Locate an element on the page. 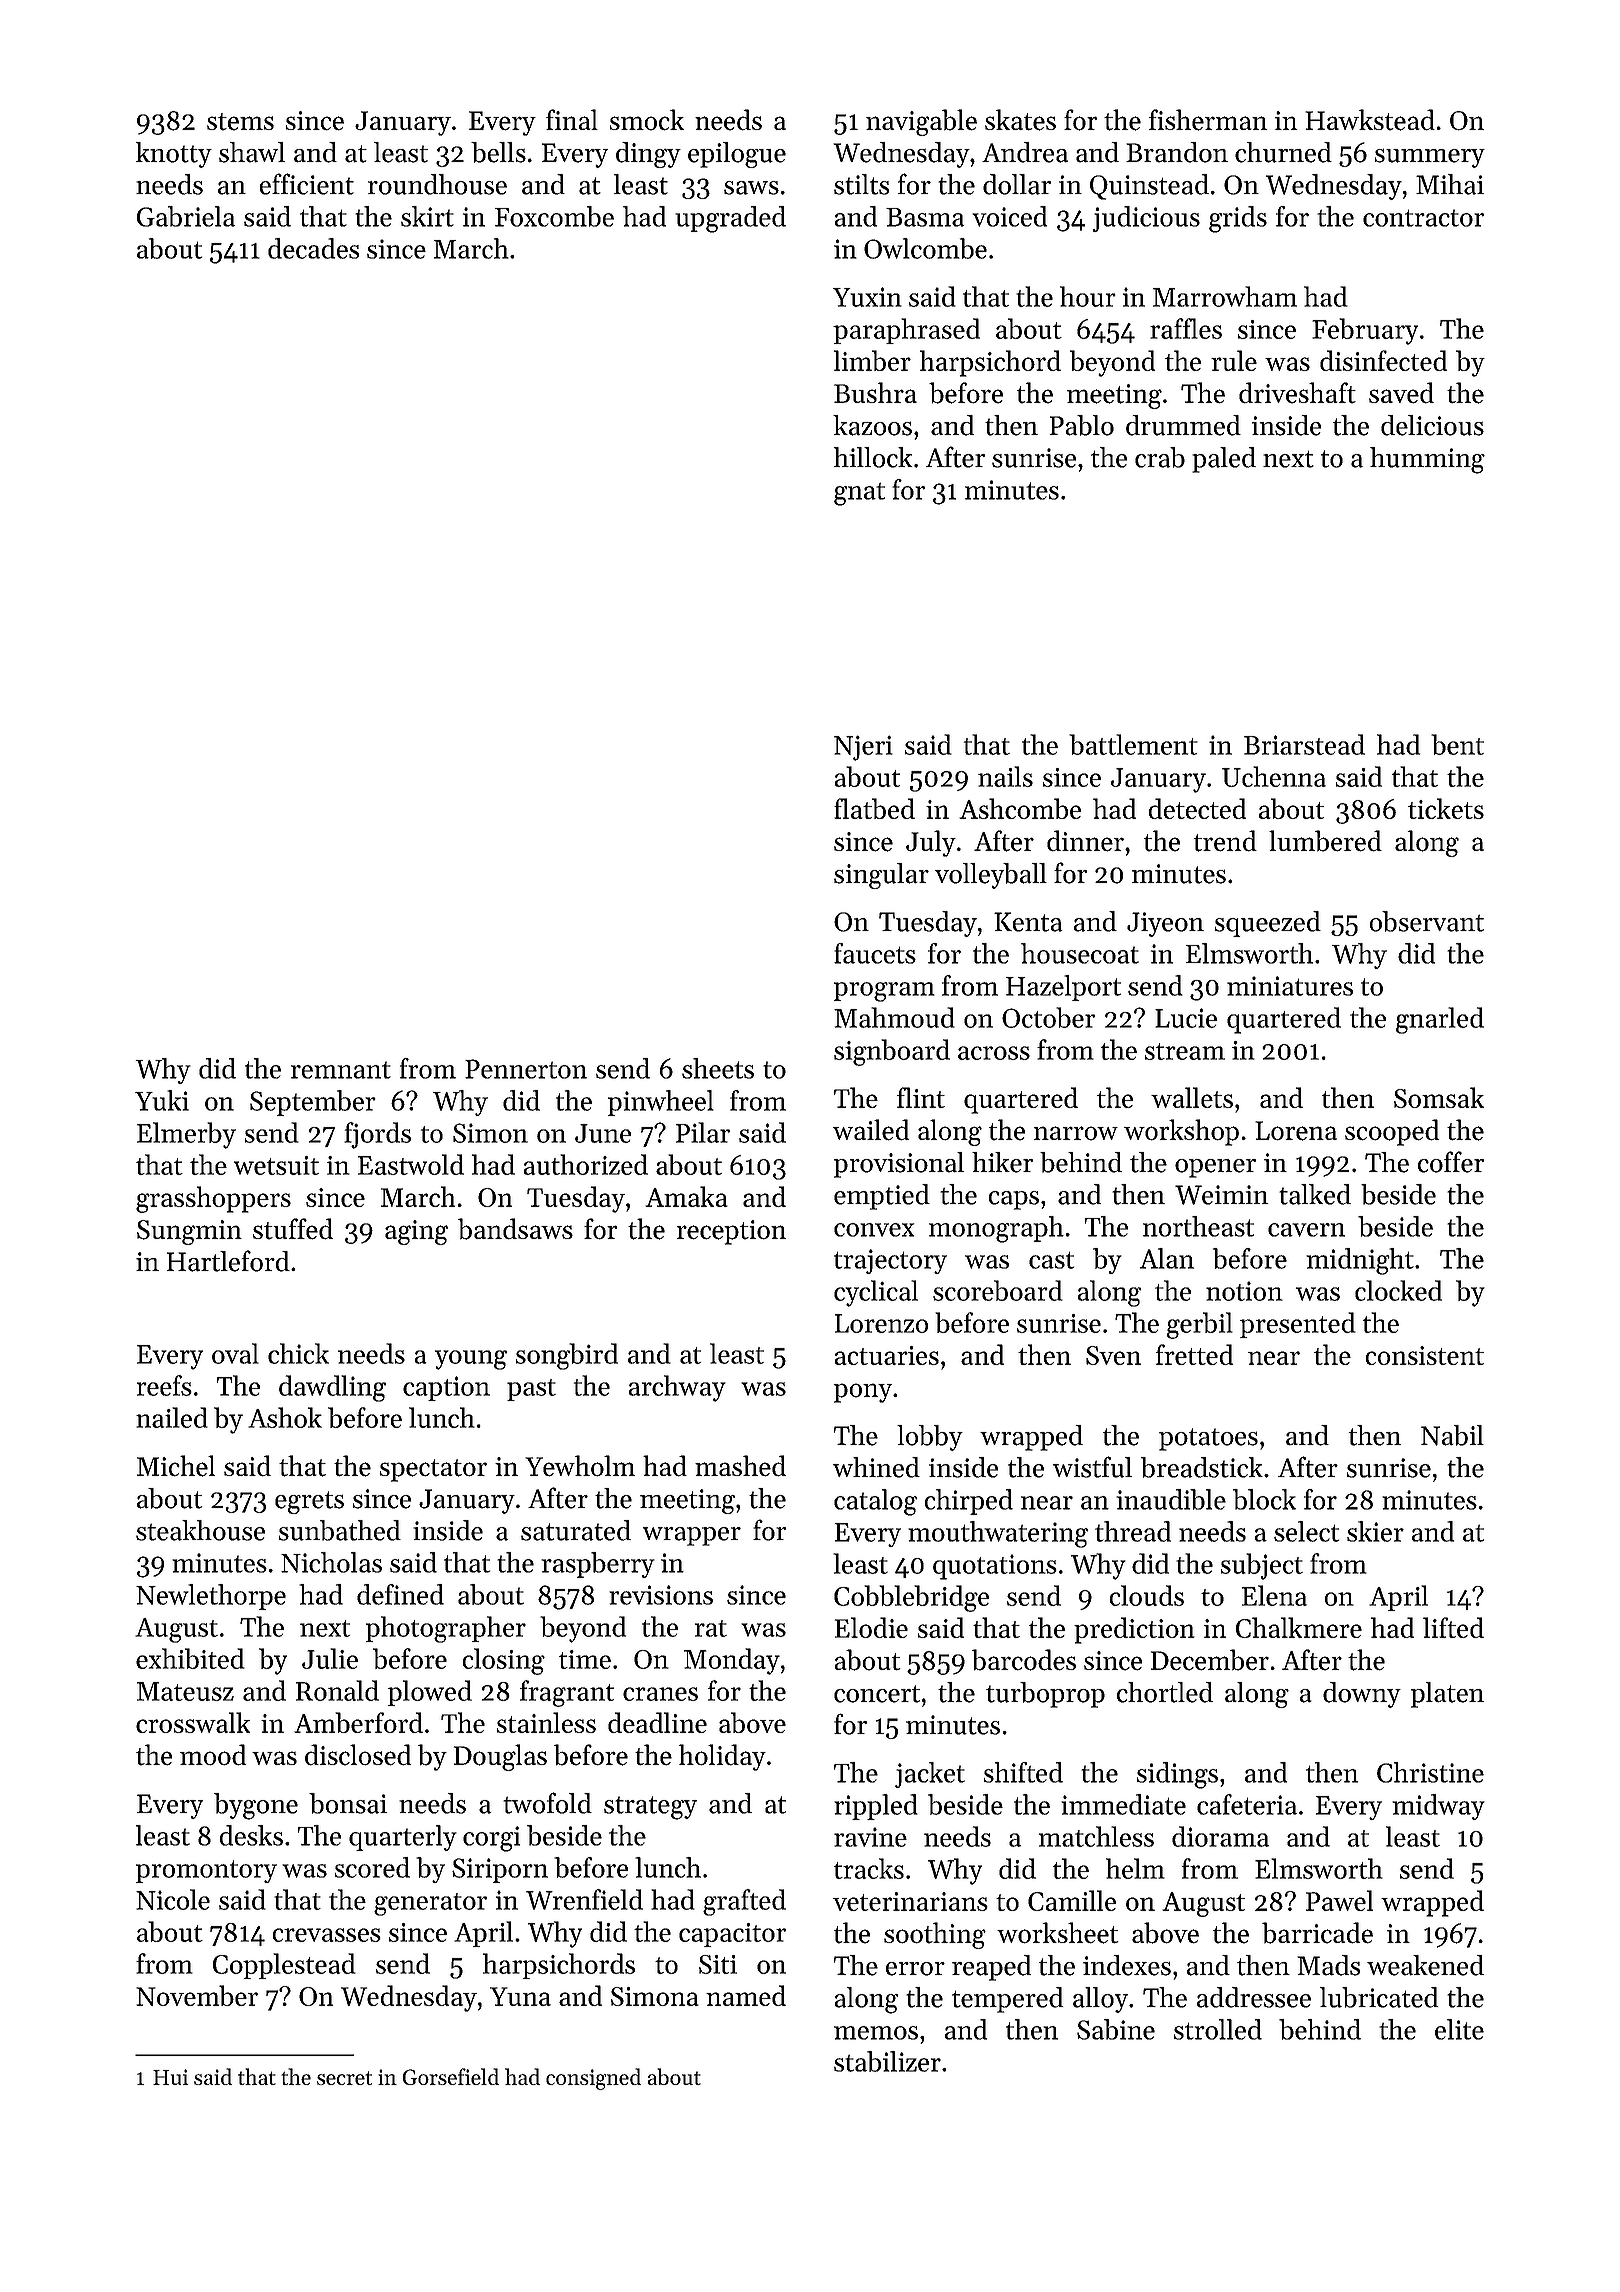 The height and width of the document is (2292, 1620). consigned is located at coordinates (593, 2079).
